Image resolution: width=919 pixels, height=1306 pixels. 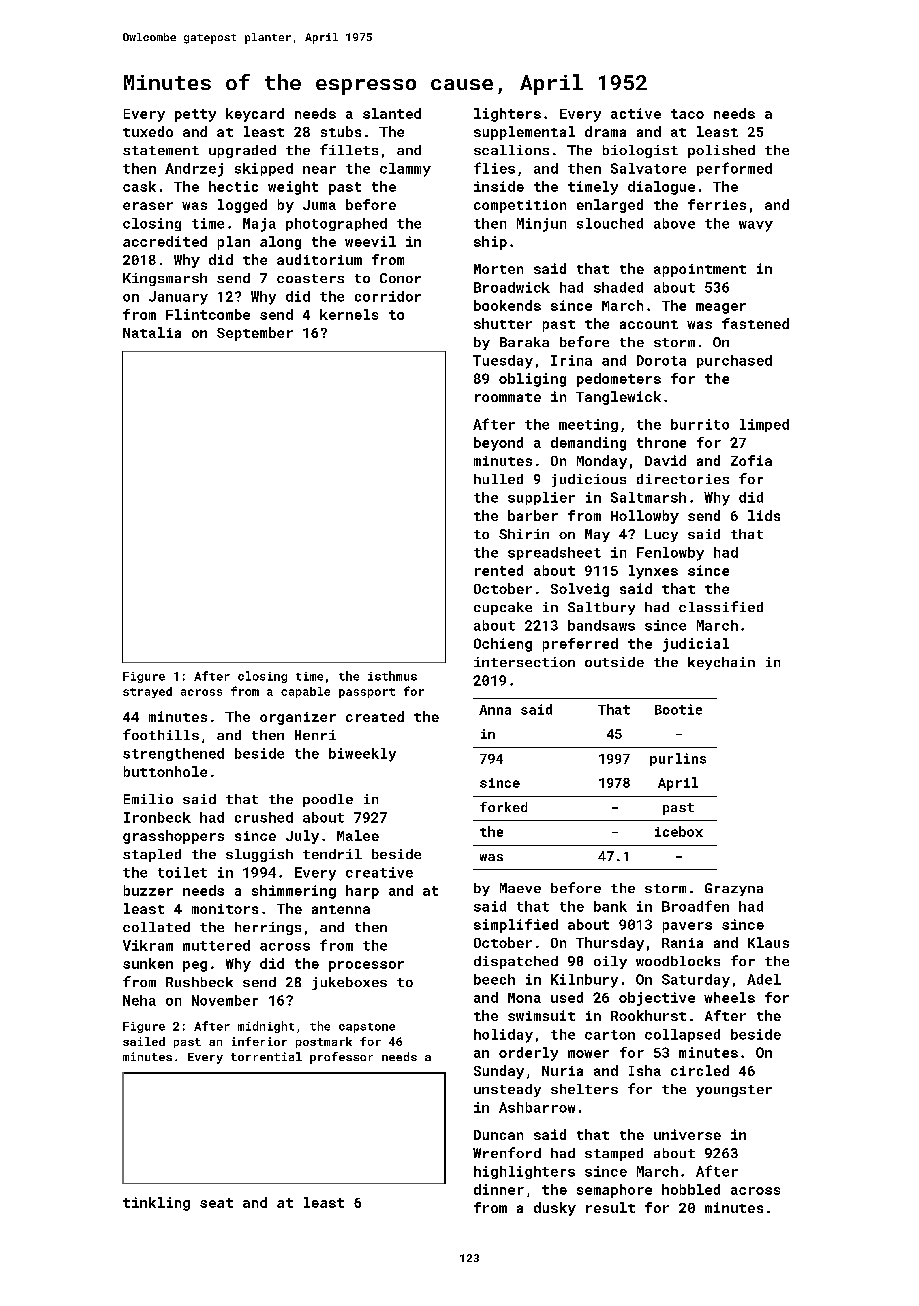 What do you see at coordinates (152, 855) in the page?
I see `stapled` at bounding box center [152, 855].
